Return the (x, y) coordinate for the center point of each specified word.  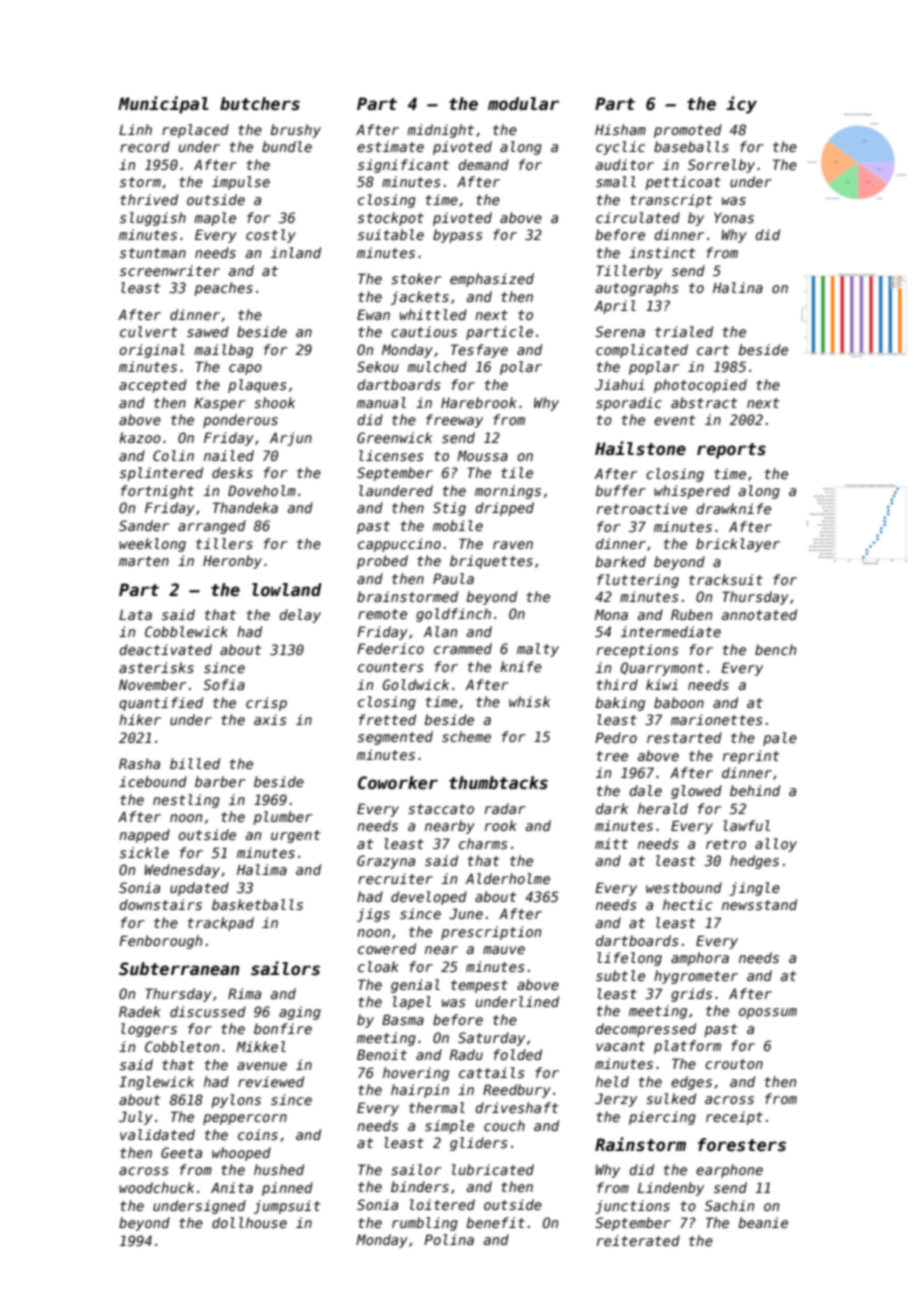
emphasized (492, 280)
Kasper (219, 404)
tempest (479, 986)
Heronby (232, 562)
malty (538, 650)
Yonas (734, 217)
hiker (140, 719)
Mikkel (261, 1046)
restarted (684, 737)
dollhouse (249, 1222)
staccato (441, 809)
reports (731, 451)
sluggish (153, 219)
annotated (759, 614)
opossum (768, 1013)
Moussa (482, 455)
